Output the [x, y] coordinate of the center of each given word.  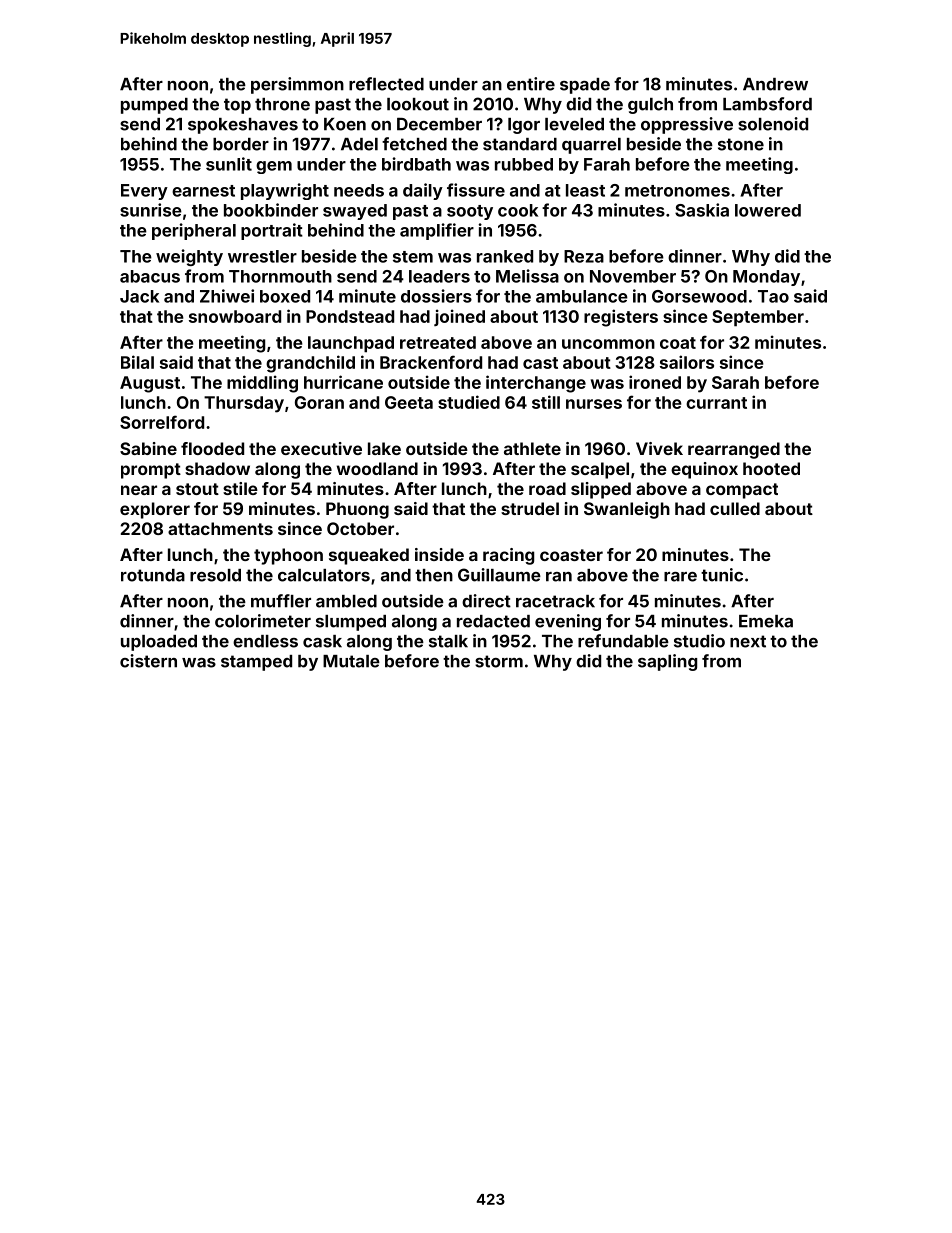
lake [384, 448]
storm [499, 661]
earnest [203, 191]
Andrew [775, 84]
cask [322, 641]
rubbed [524, 164]
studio [699, 641]
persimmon [297, 85]
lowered [768, 210]
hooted [771, 468]
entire [531, 84]
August [150, 384]
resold [215, 575]
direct [486, 601]
